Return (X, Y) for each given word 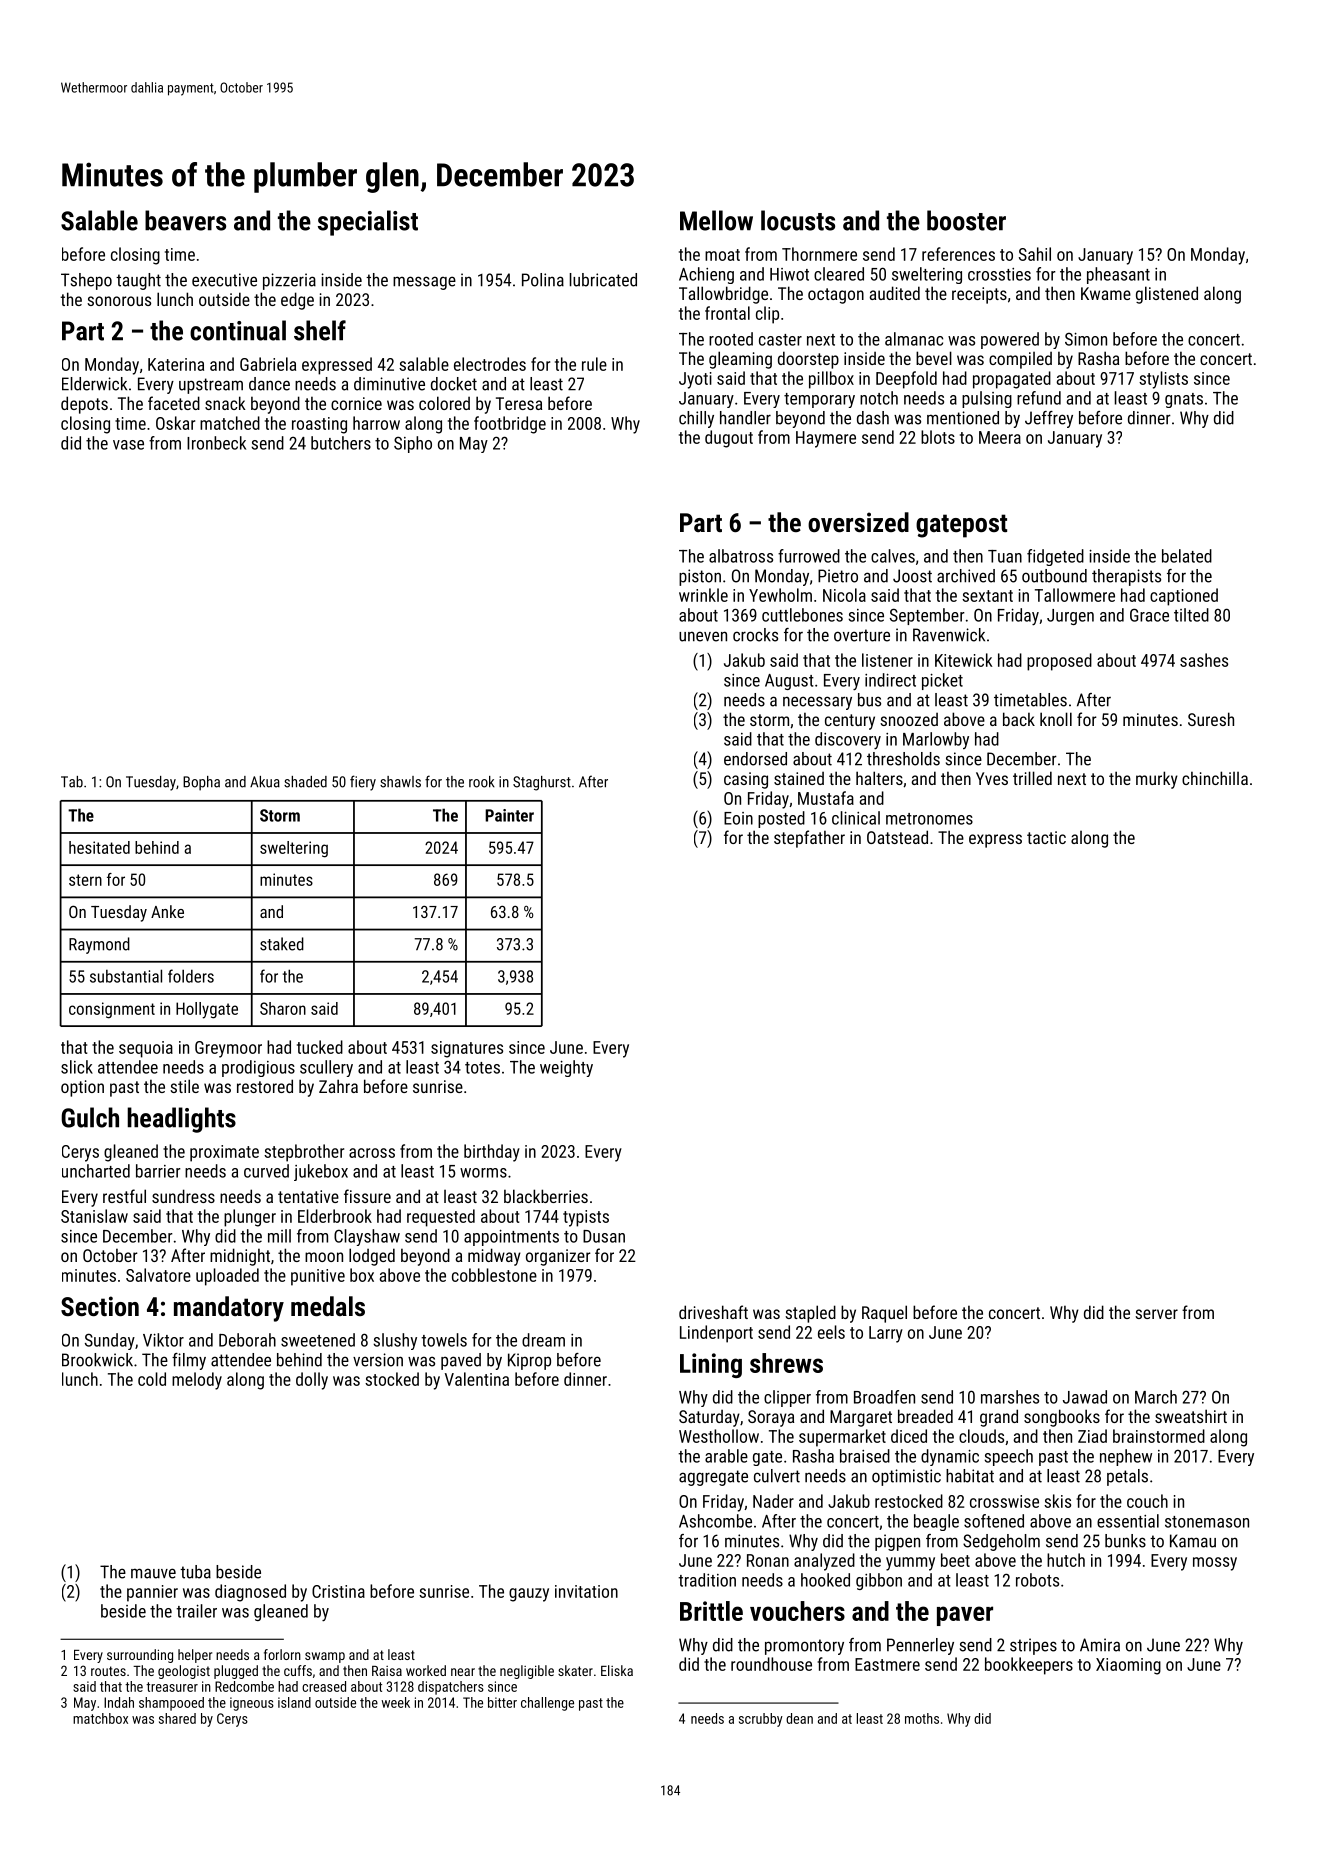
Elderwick (94, 384)
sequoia (146, 1049)
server (1156, 1314)
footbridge (510, 425)
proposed (1059, 662)
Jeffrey (1049, 419)
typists (586, 1218)
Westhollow (719, 1436)
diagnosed (250, 1593)
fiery (363, 783)
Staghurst (542, 783)
